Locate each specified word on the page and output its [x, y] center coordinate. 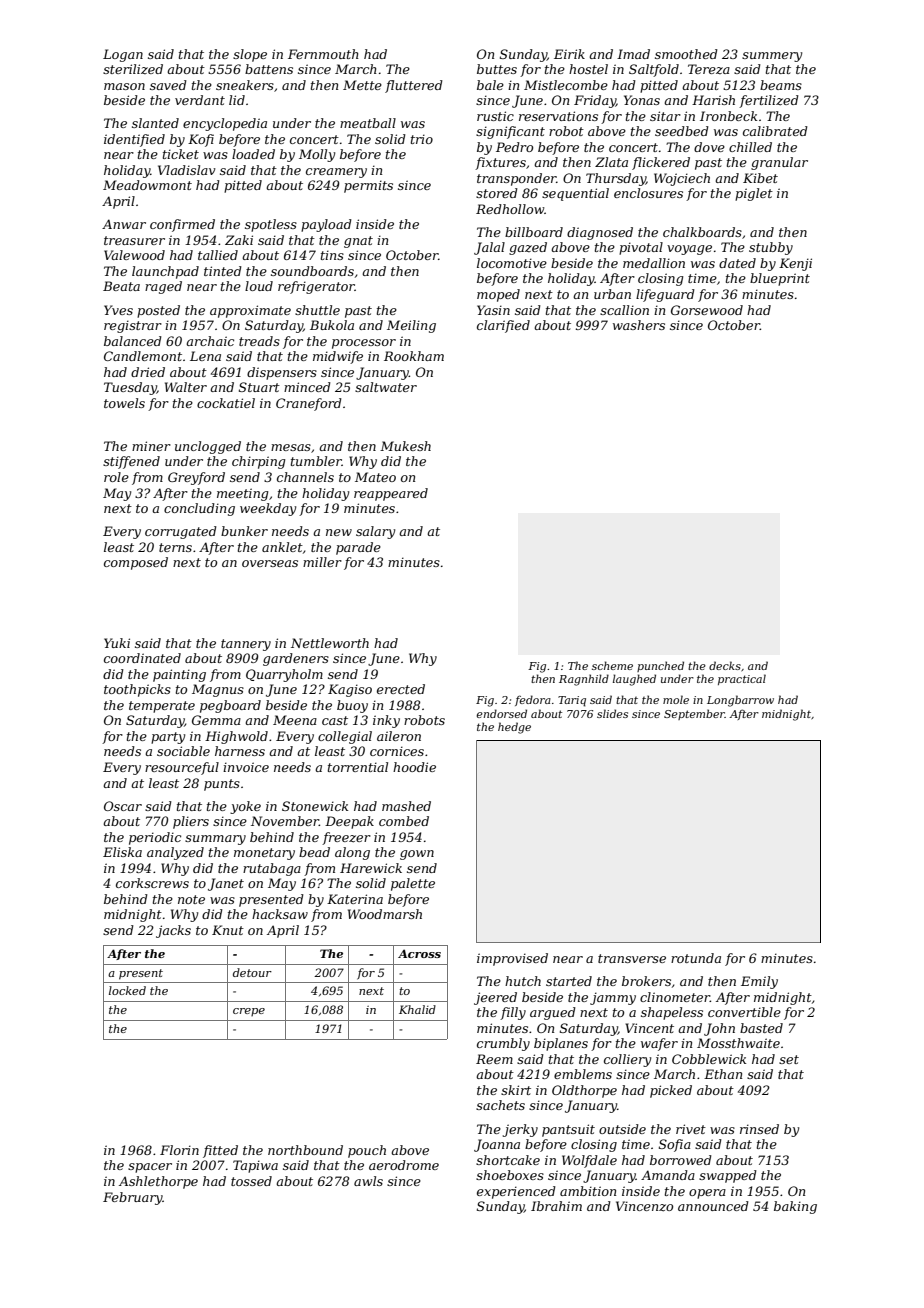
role [116, 477]
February [133, 1198]
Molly [317, 155]
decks [725, 665]
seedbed [682, 131]
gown [417, 855]
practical [742, 679]
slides [612, 713]
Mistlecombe [566, 85]
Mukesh [405, 446]
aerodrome [404, 1165]
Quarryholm [284, 675]
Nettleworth [330, 643]
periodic [155, 838]
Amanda [668, 1175]
